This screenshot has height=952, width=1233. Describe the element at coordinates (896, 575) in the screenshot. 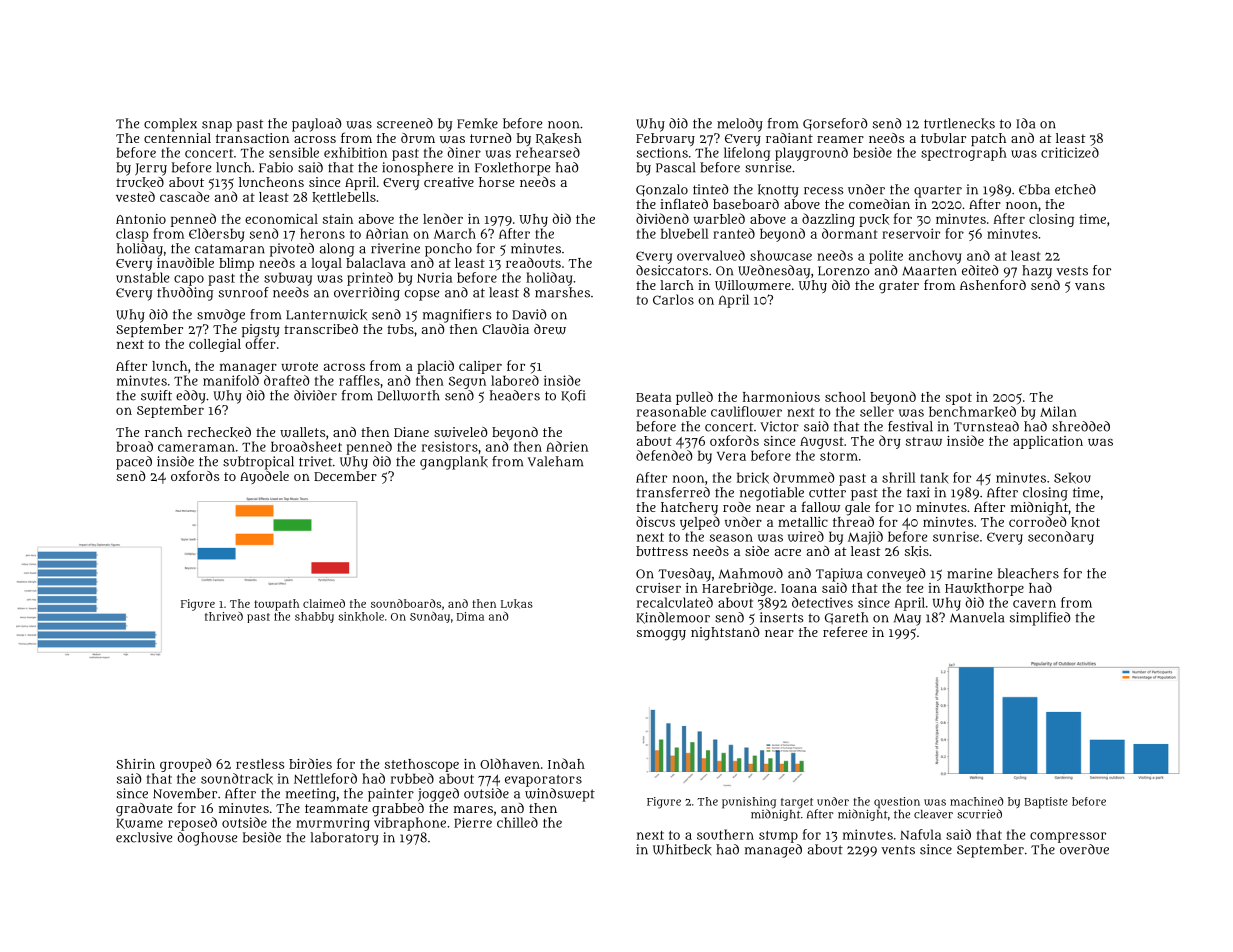

I see `conveyed` at that location.
